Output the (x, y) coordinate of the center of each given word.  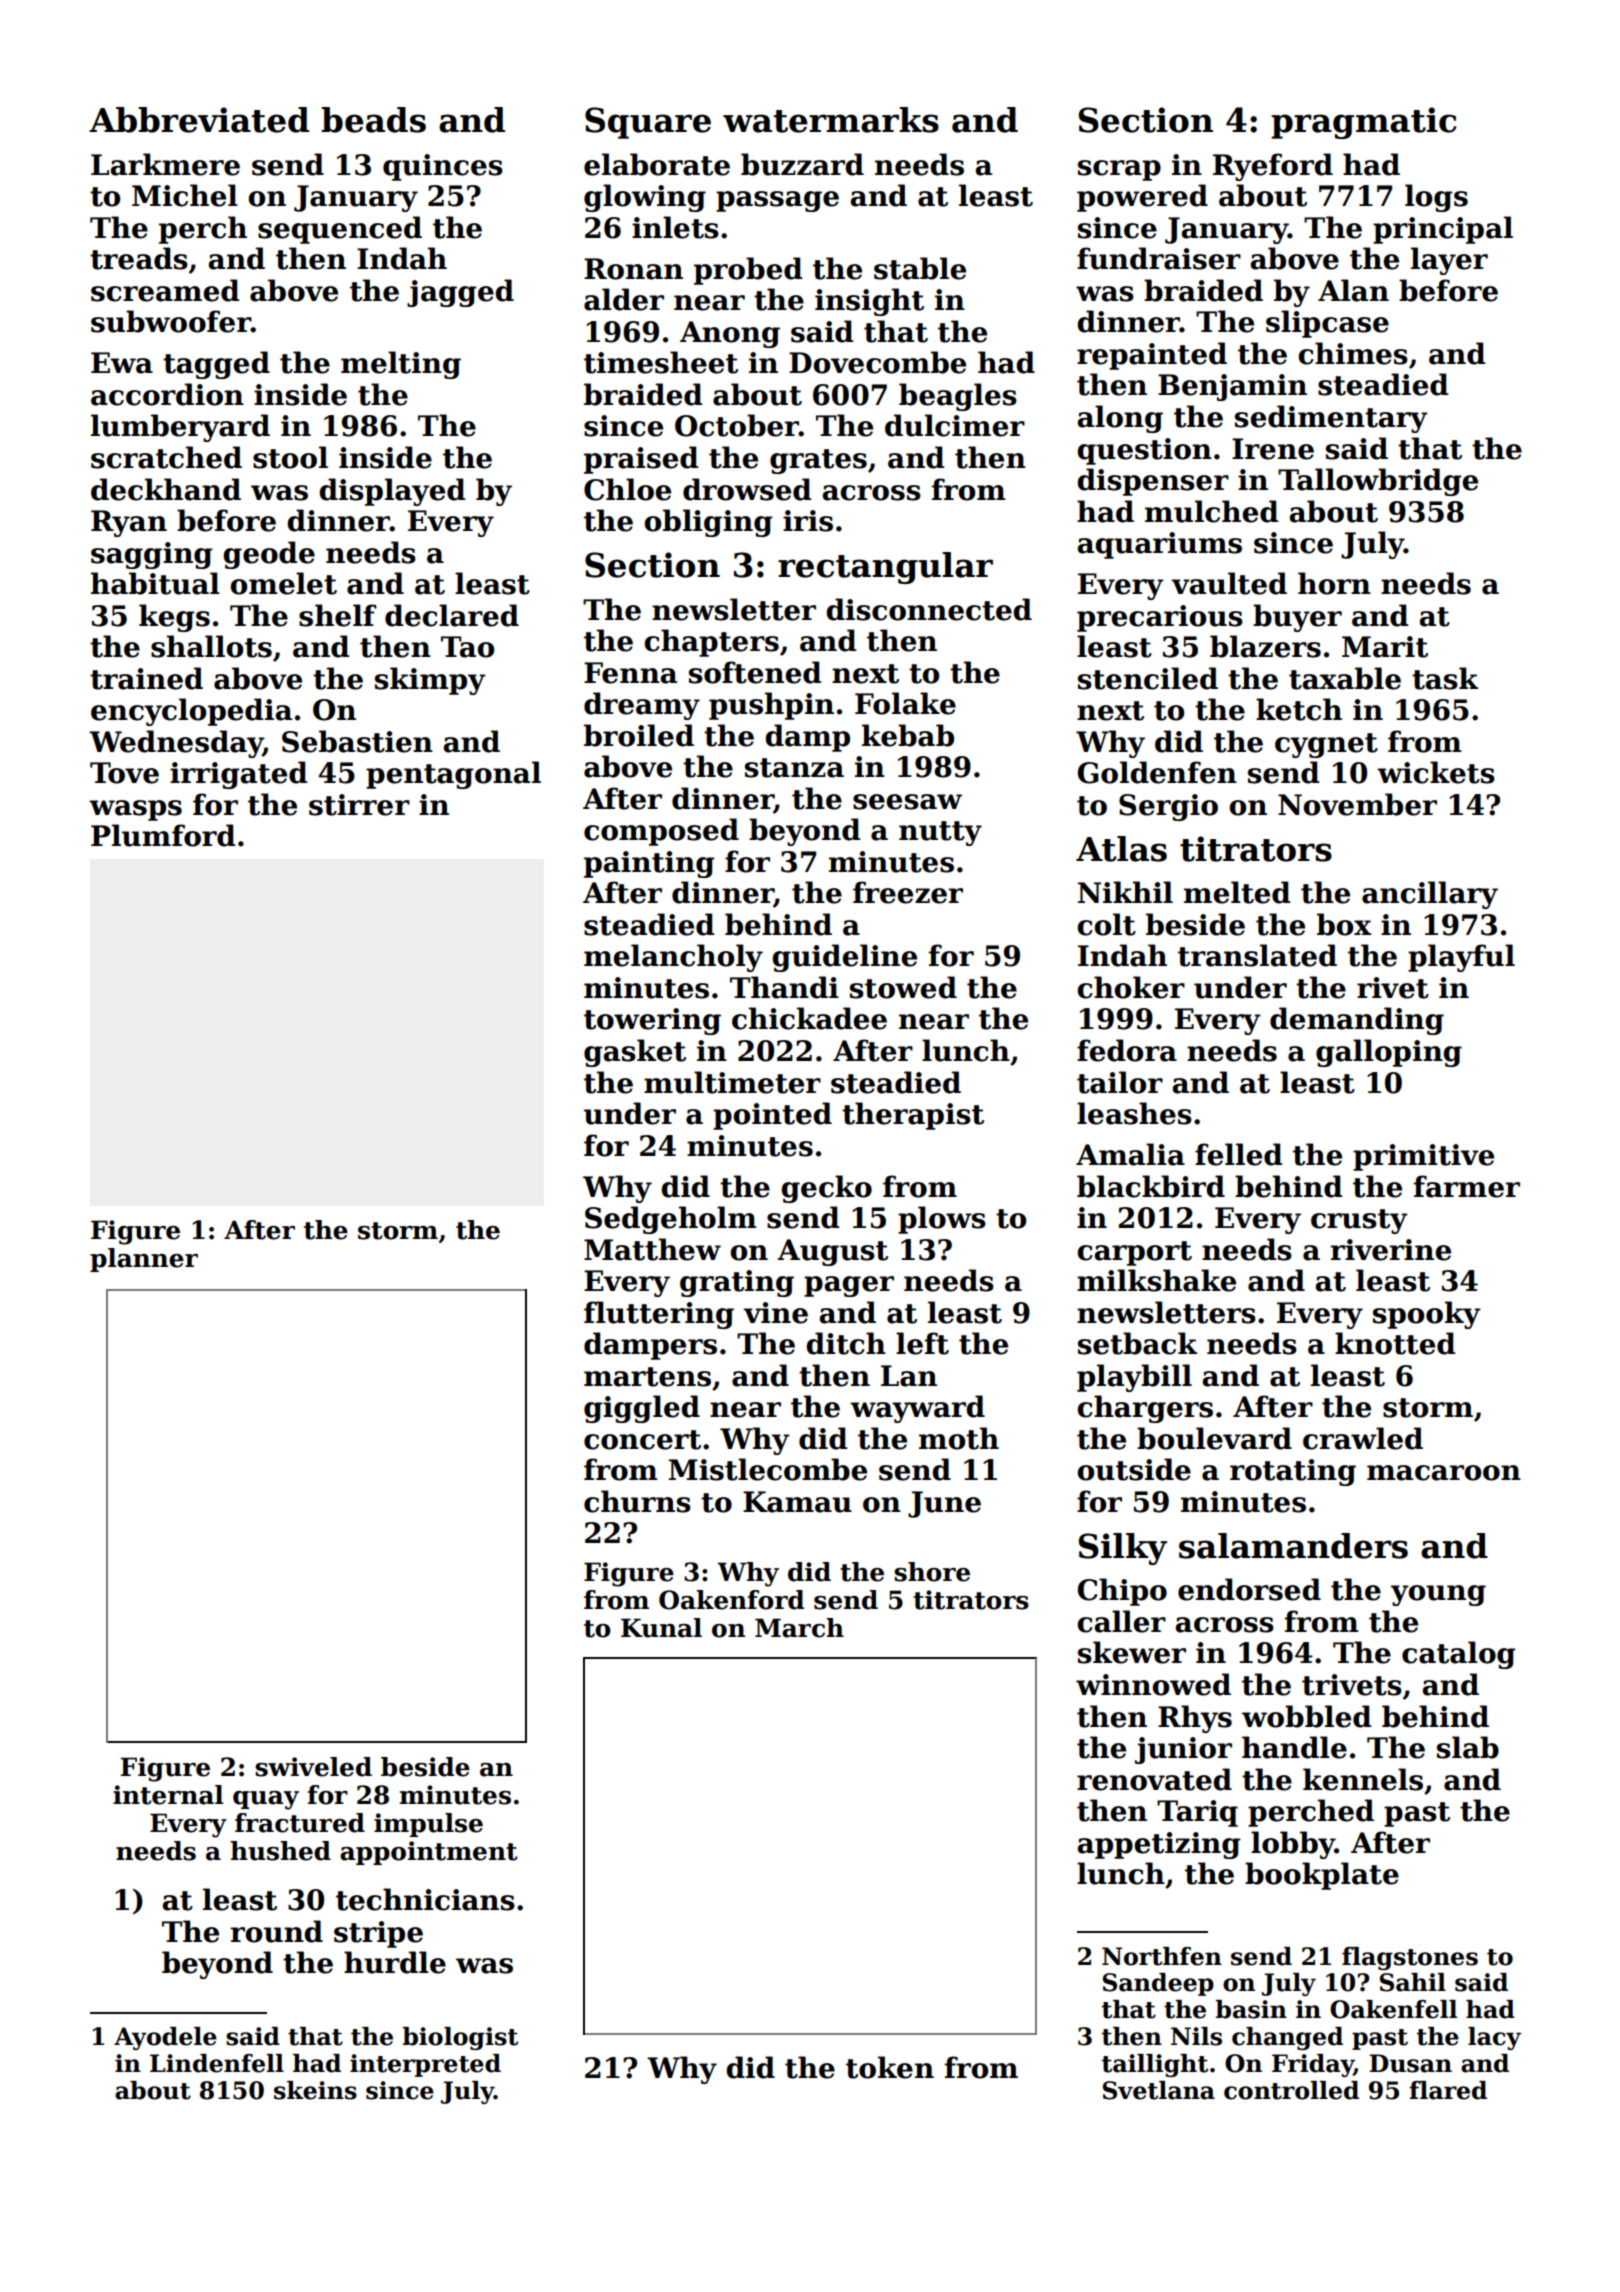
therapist (913, 1116)
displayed (392, 492)
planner (144, 1260)
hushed (280, 1851)
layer (1449, 261)
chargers (1145, 1409)
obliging (708, 523)
